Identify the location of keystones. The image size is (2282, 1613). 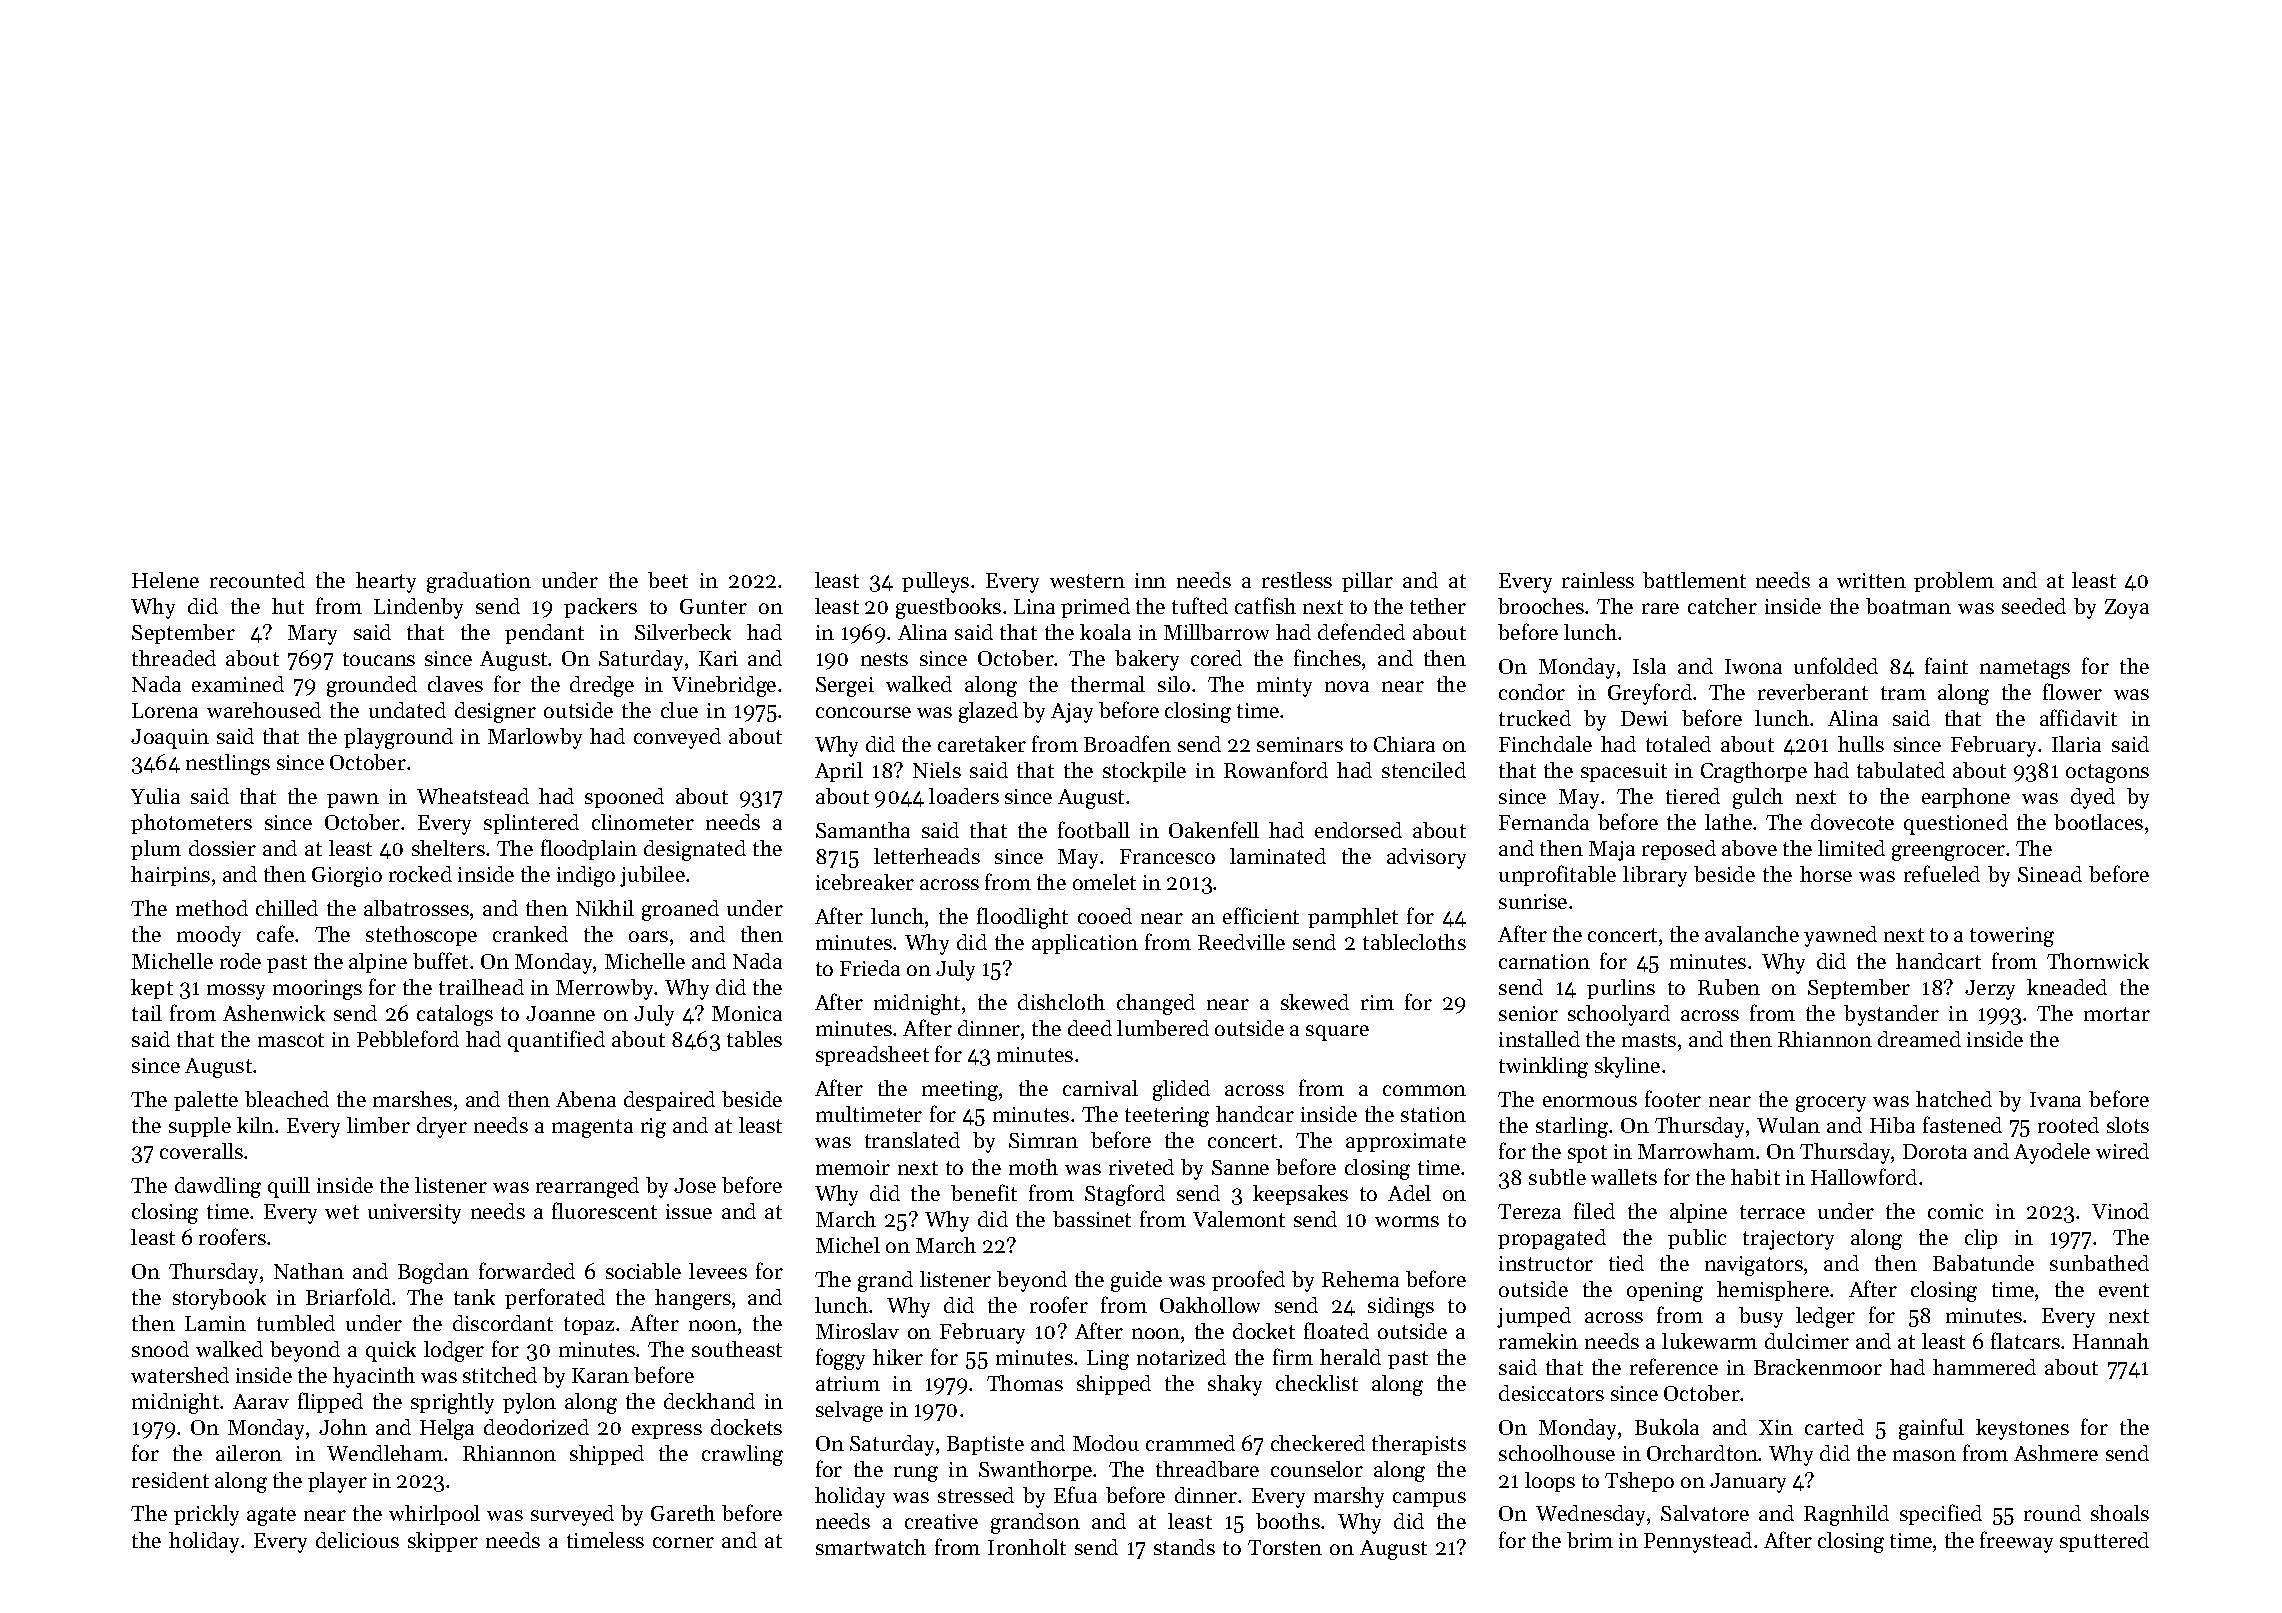
(2022, 1429).
